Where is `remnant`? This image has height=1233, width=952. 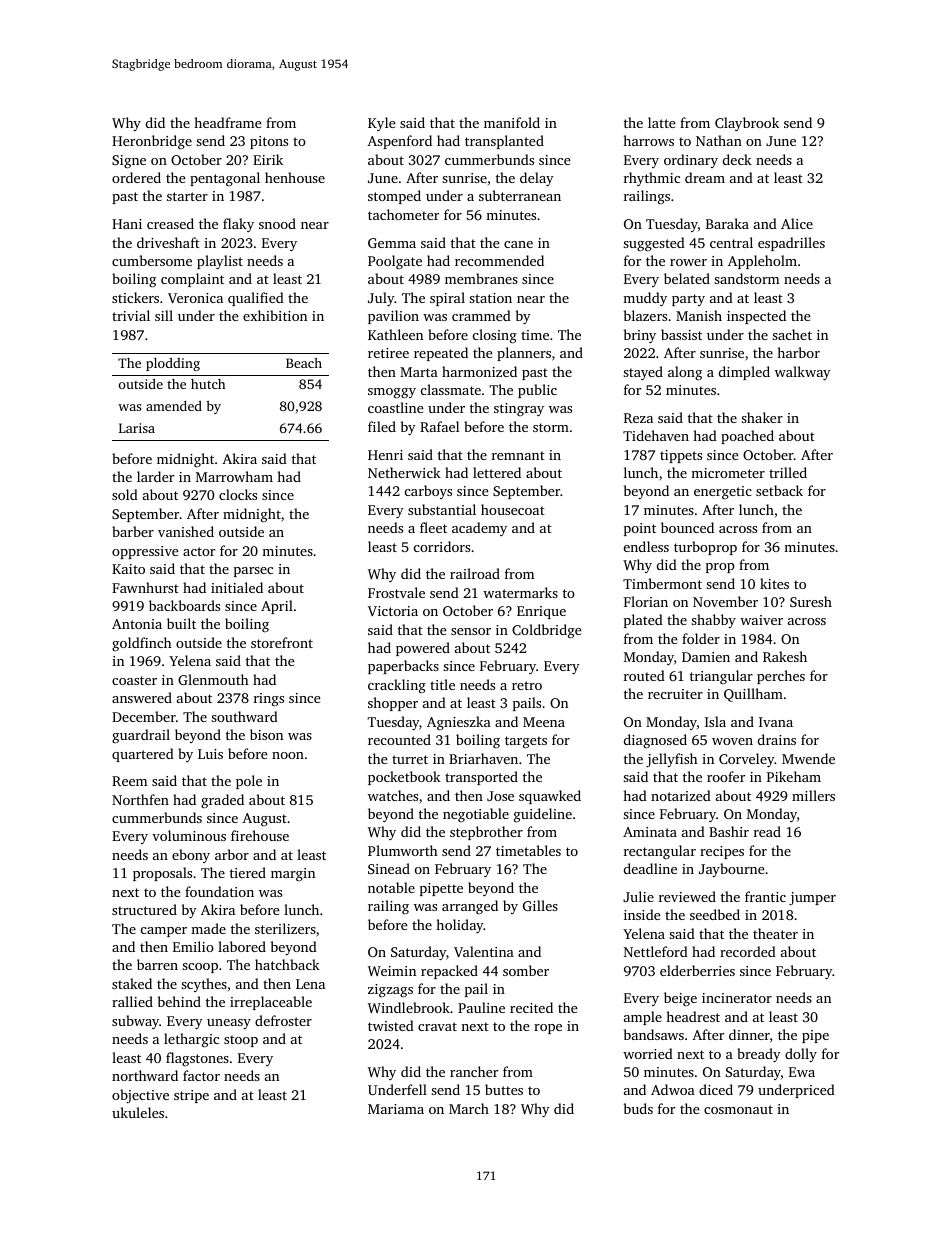
remnant is located at coordinates (518, 455).
